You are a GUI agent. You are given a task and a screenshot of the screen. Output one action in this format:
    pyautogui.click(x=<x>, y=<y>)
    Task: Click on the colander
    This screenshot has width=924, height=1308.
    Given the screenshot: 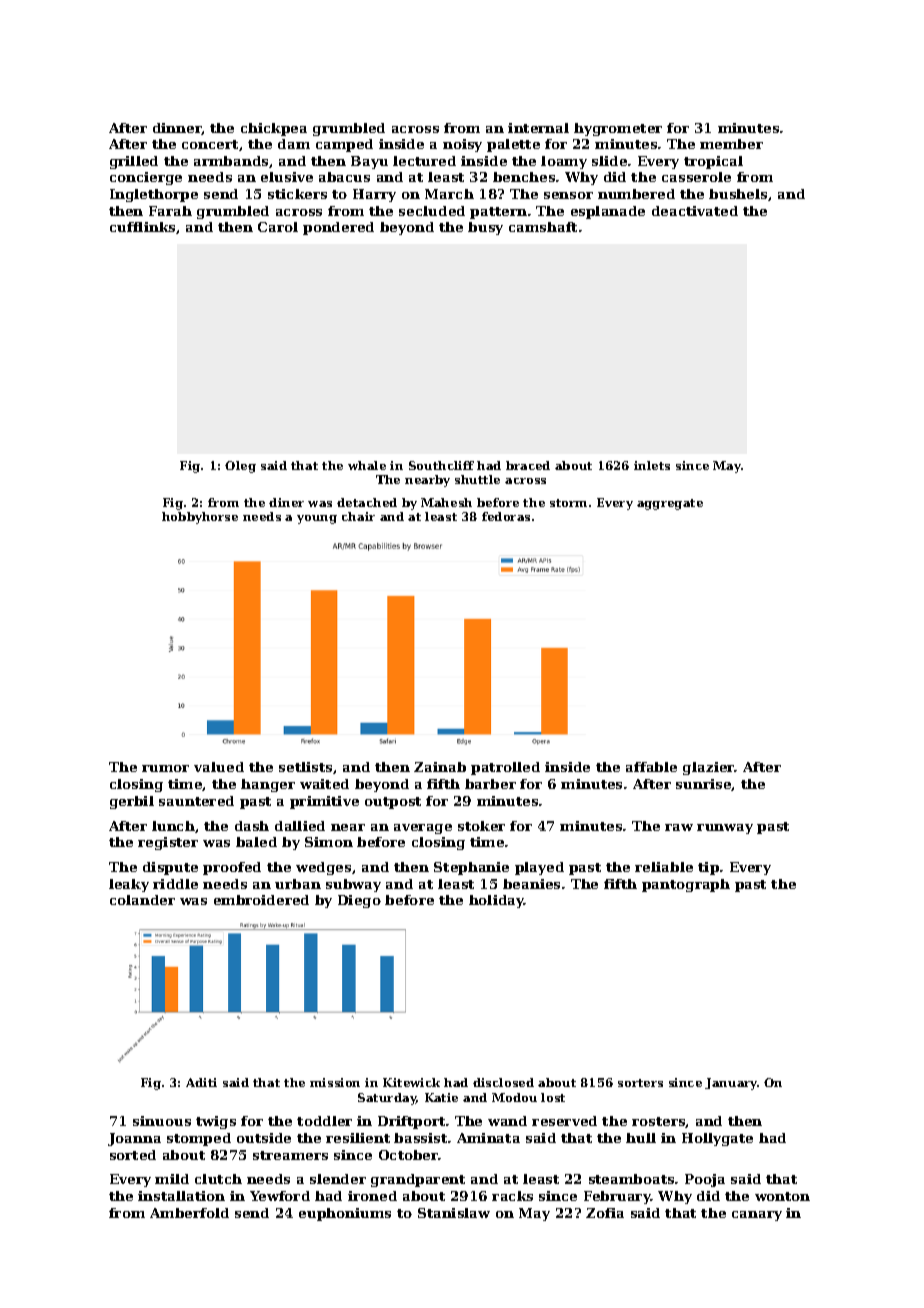 What is the action you would take?
    pyautogui.click(x=142, y=900)
